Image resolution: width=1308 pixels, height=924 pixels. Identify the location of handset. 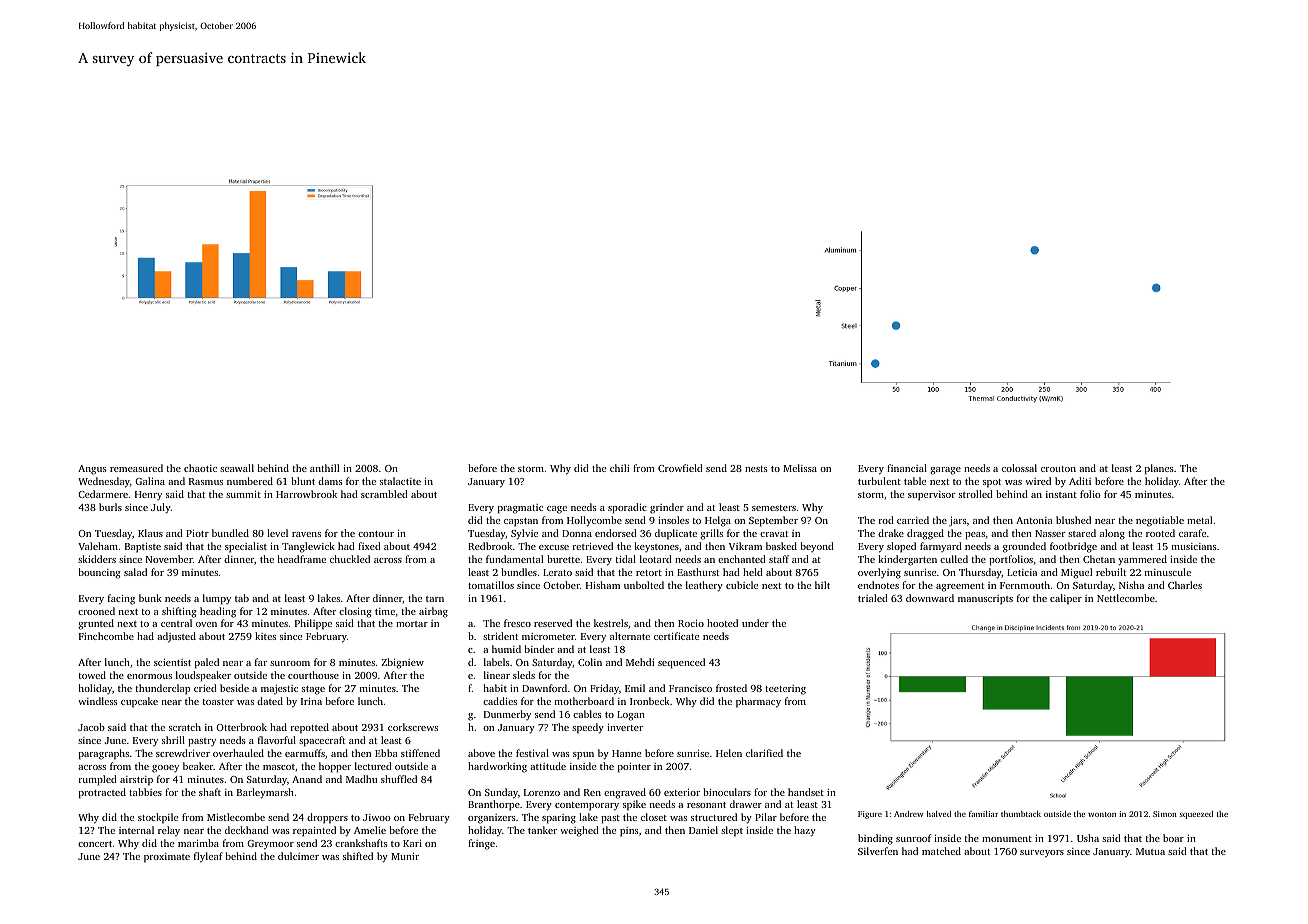
(806, 792).
